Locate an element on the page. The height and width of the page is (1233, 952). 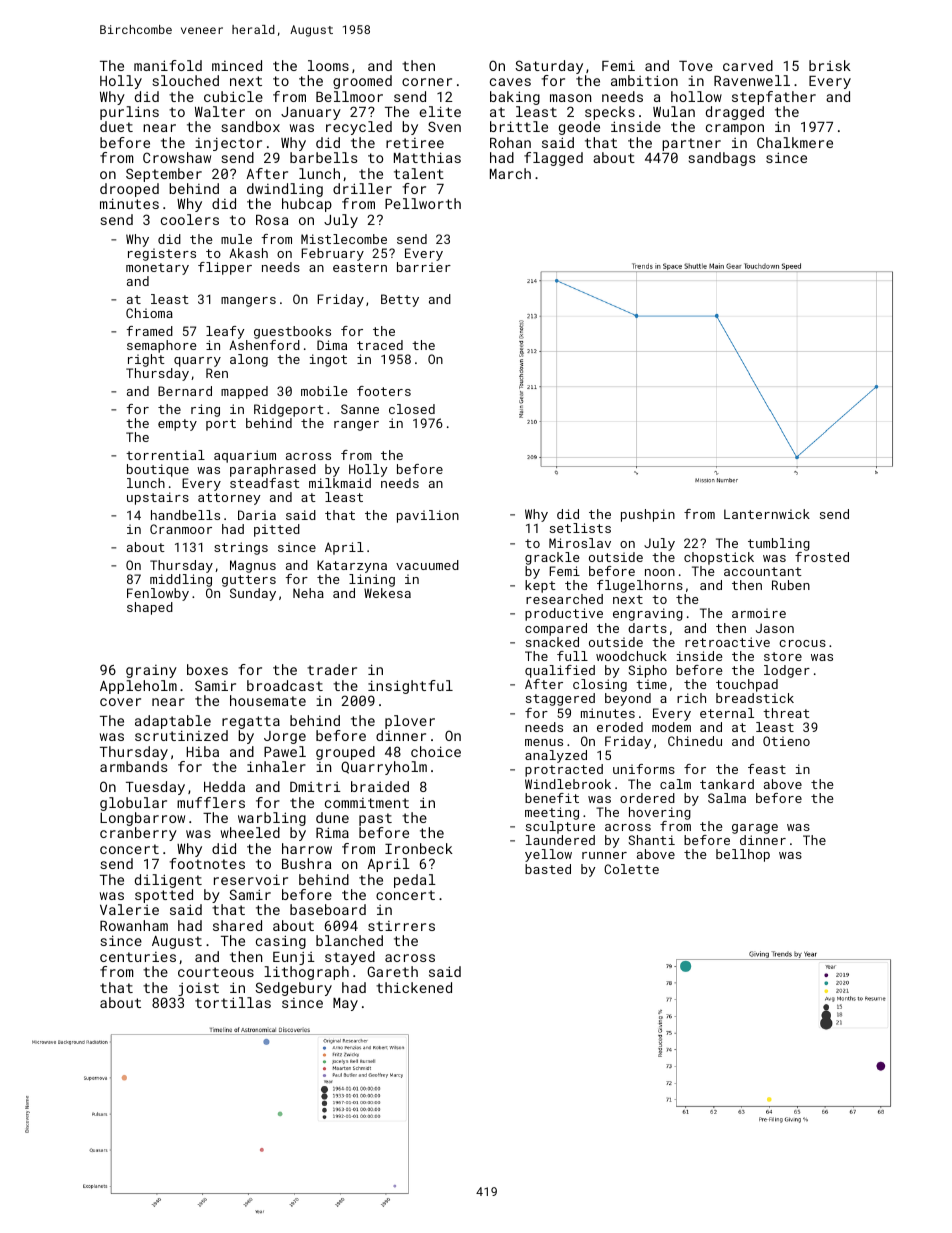
empty is located at coordinates (177, 425).
